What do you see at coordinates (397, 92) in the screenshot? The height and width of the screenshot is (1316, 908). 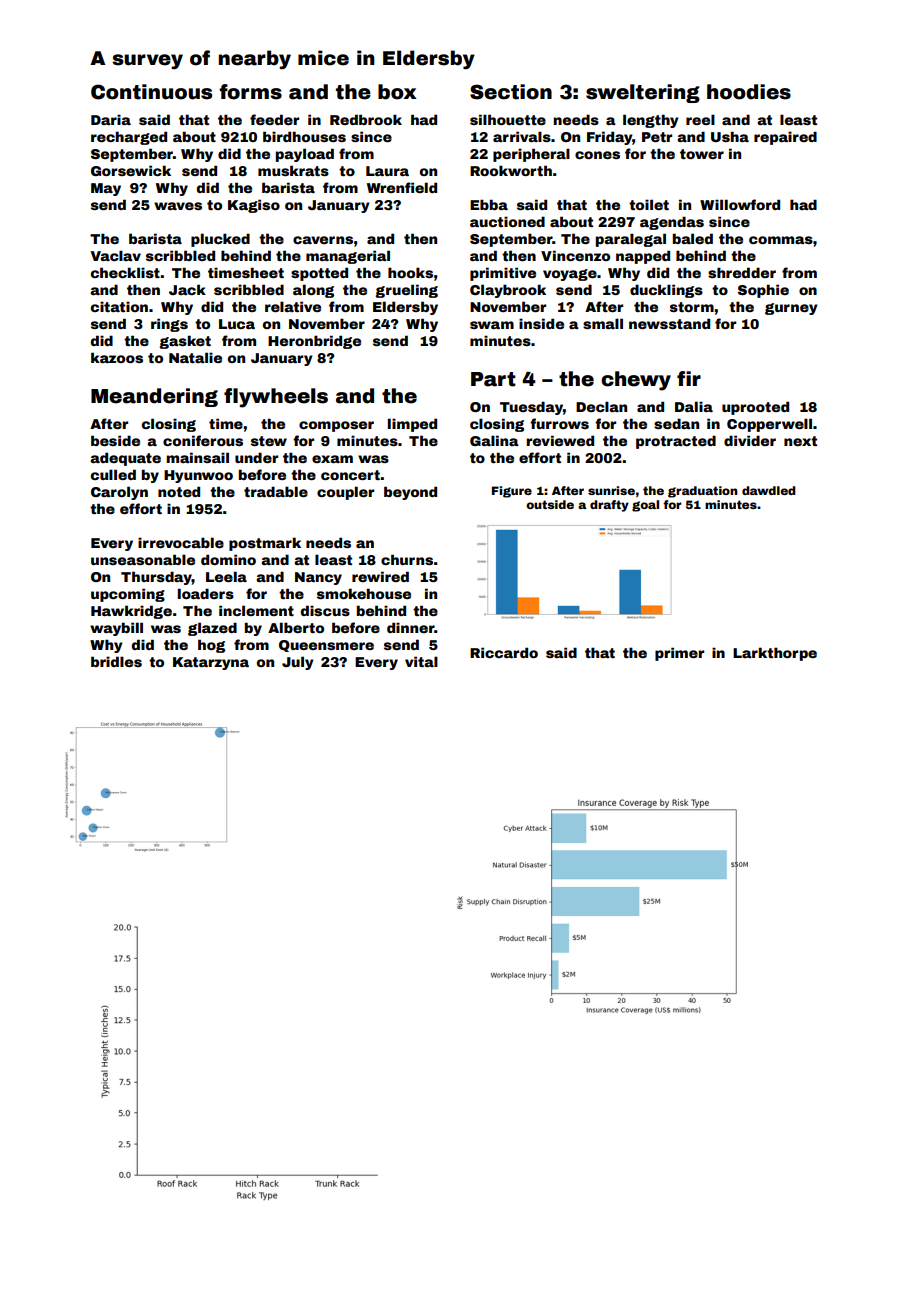 I see `box` at bounding box center [397, 92].
